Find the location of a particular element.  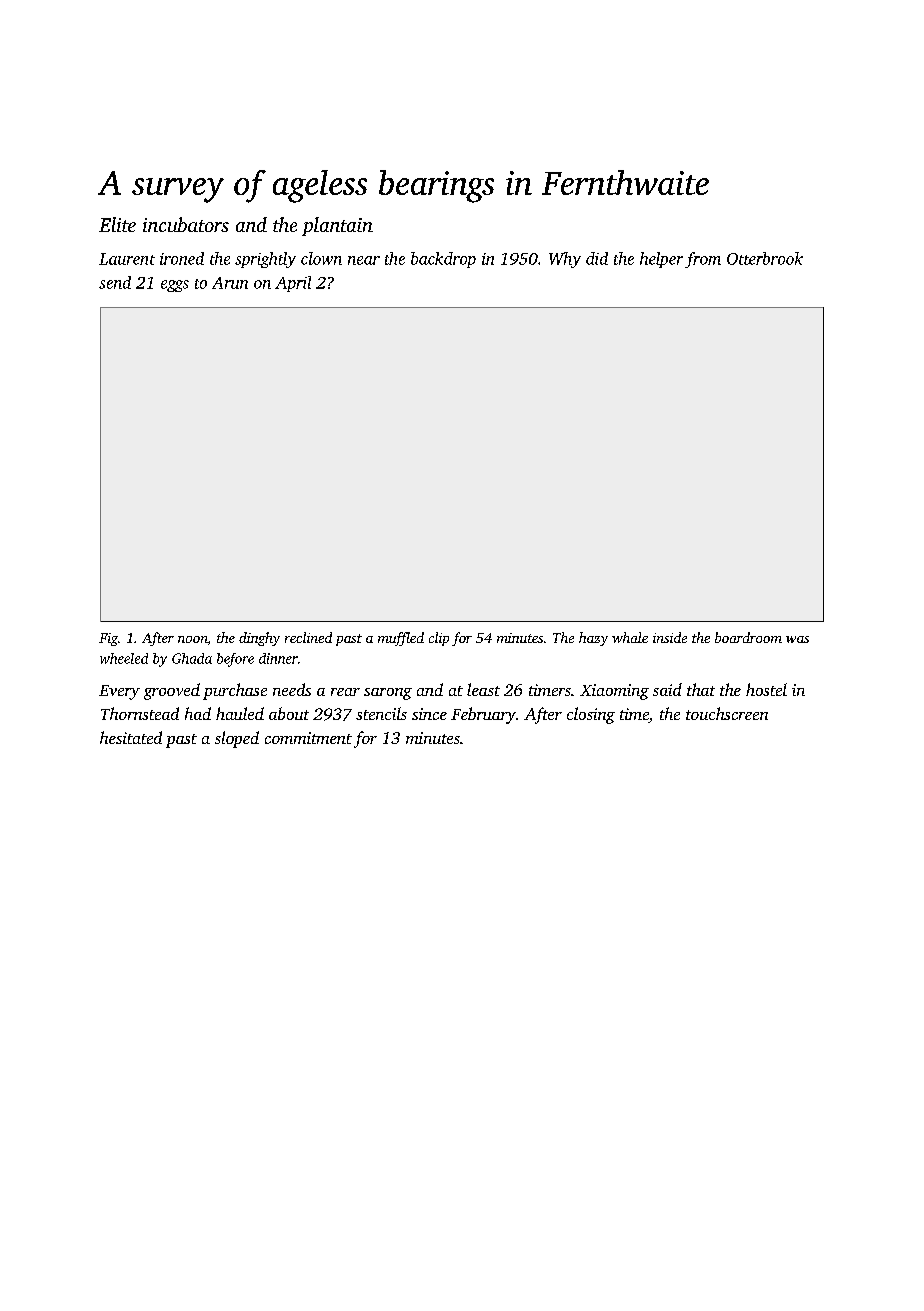

muffled is located at coordinates (401, 639).
